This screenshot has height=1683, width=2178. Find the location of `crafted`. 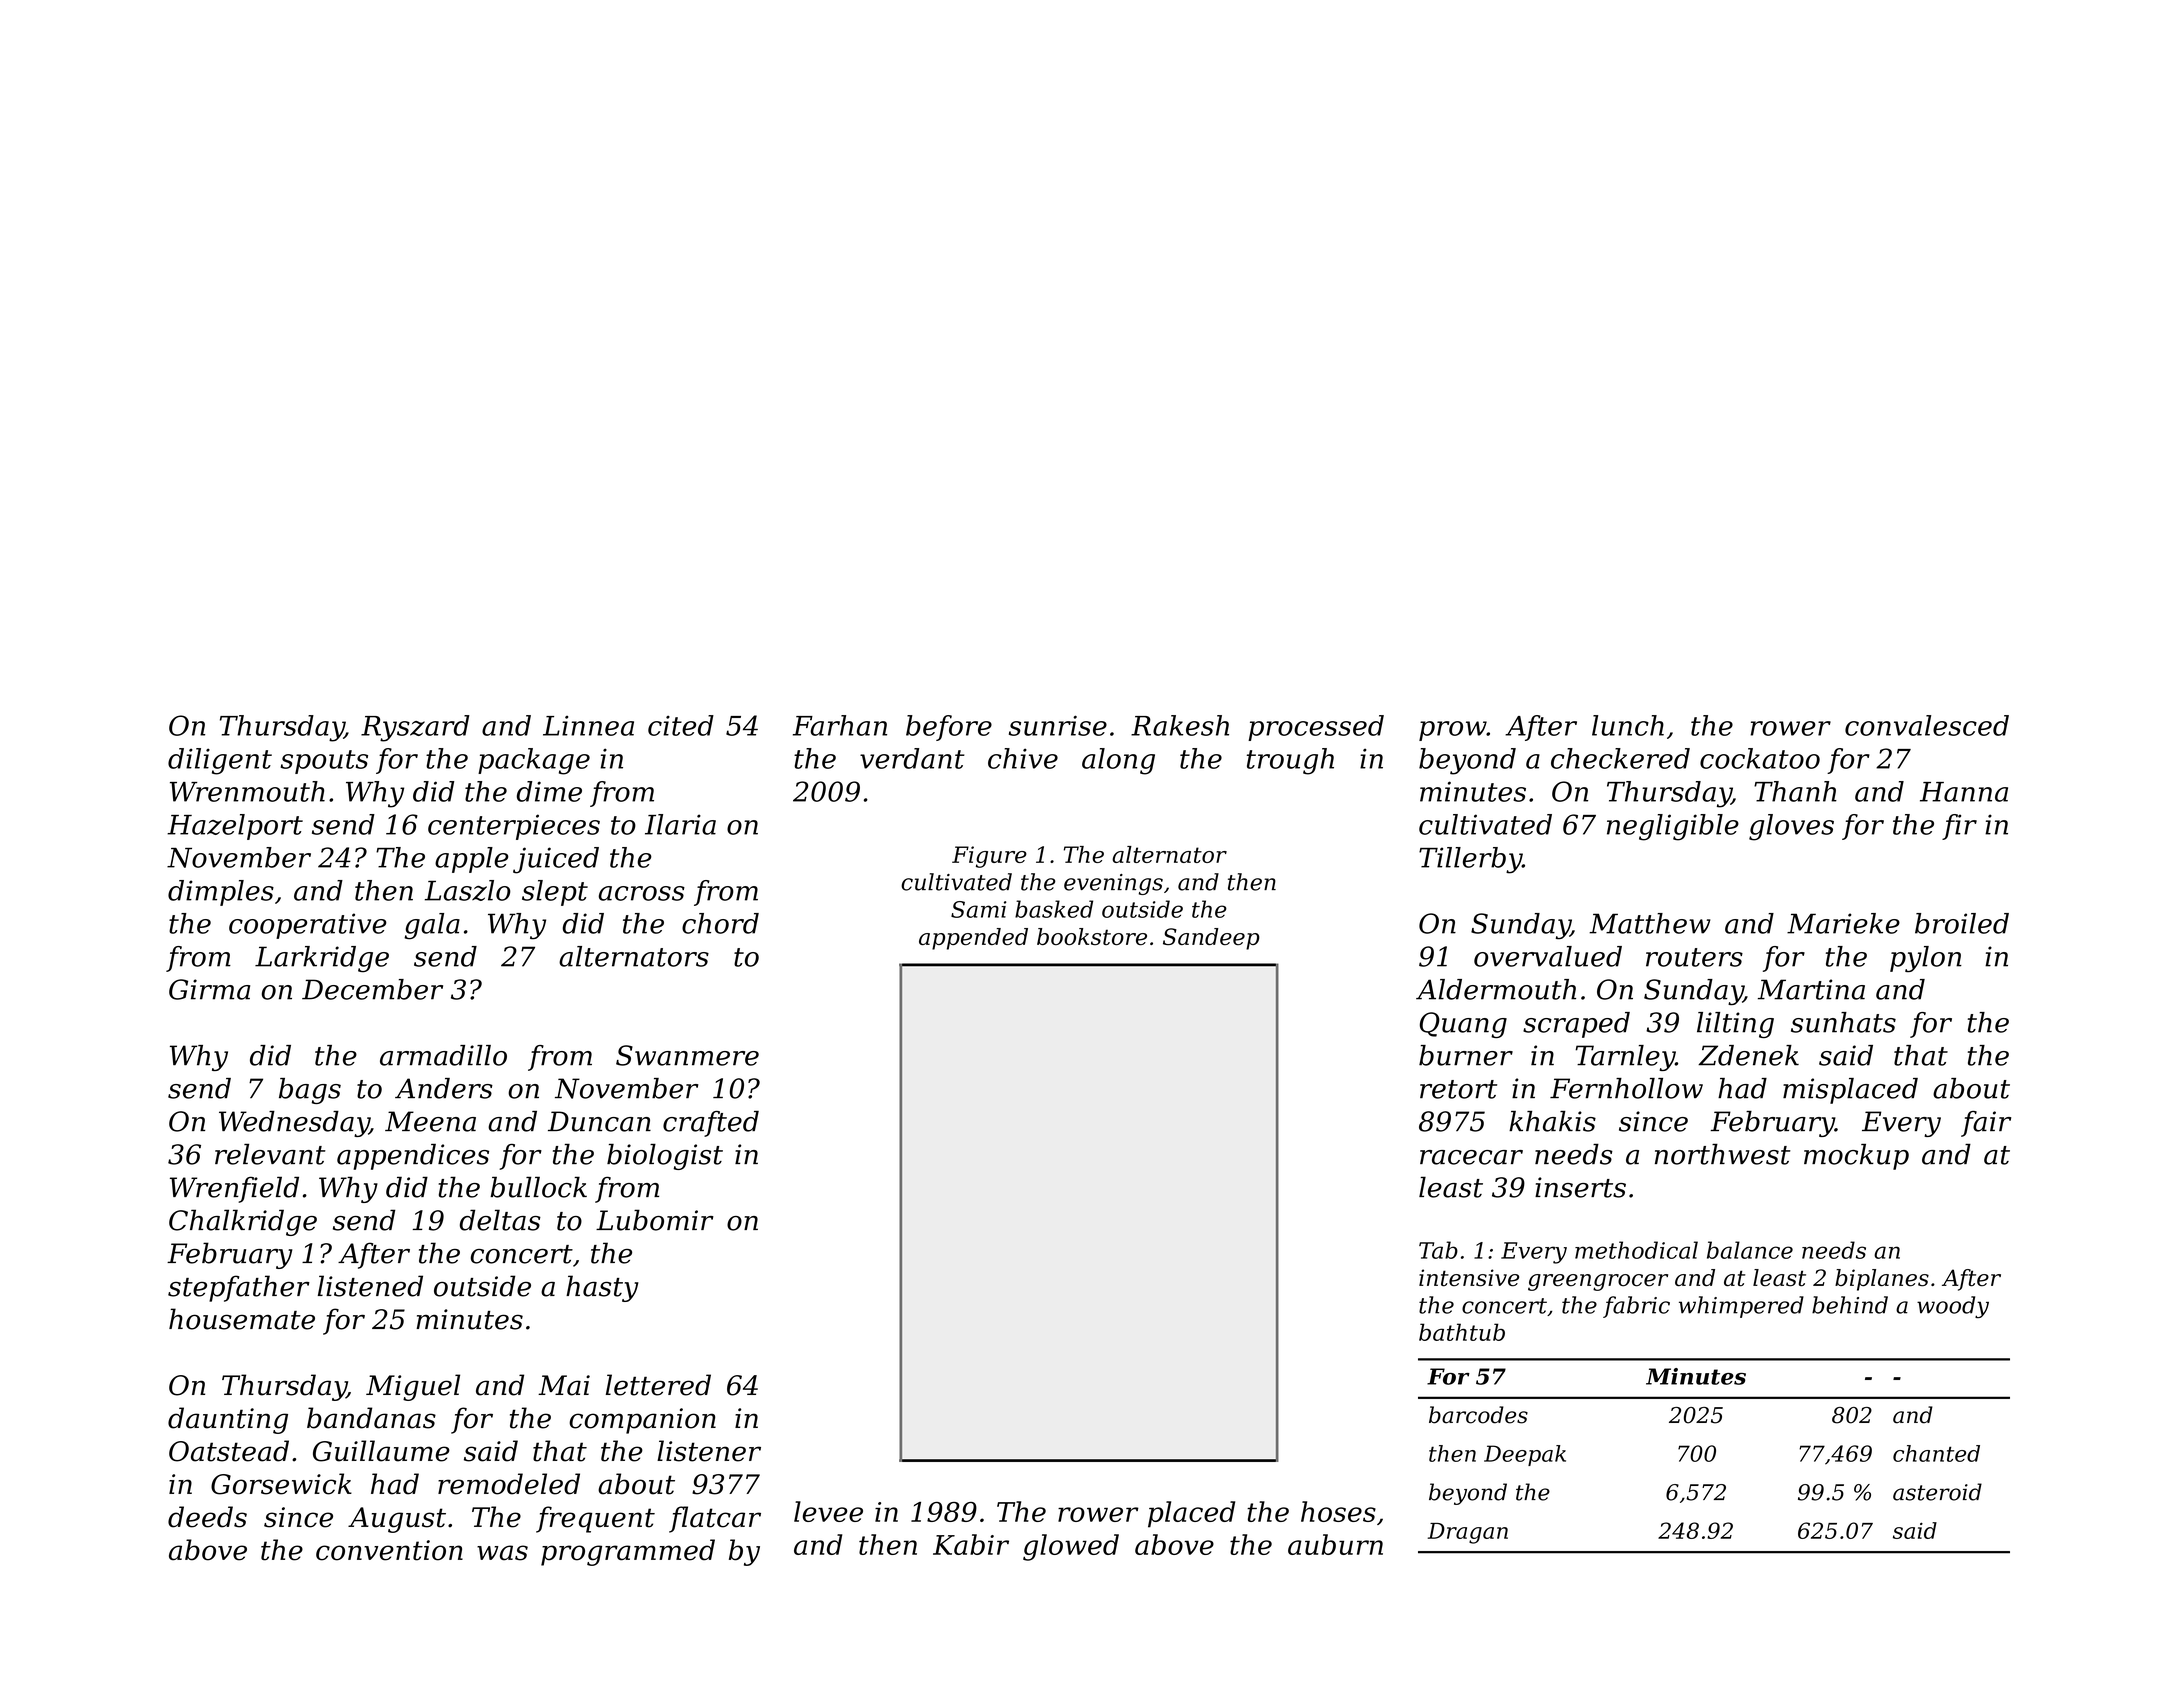

crafted is located at coordinates (711, 1124).
